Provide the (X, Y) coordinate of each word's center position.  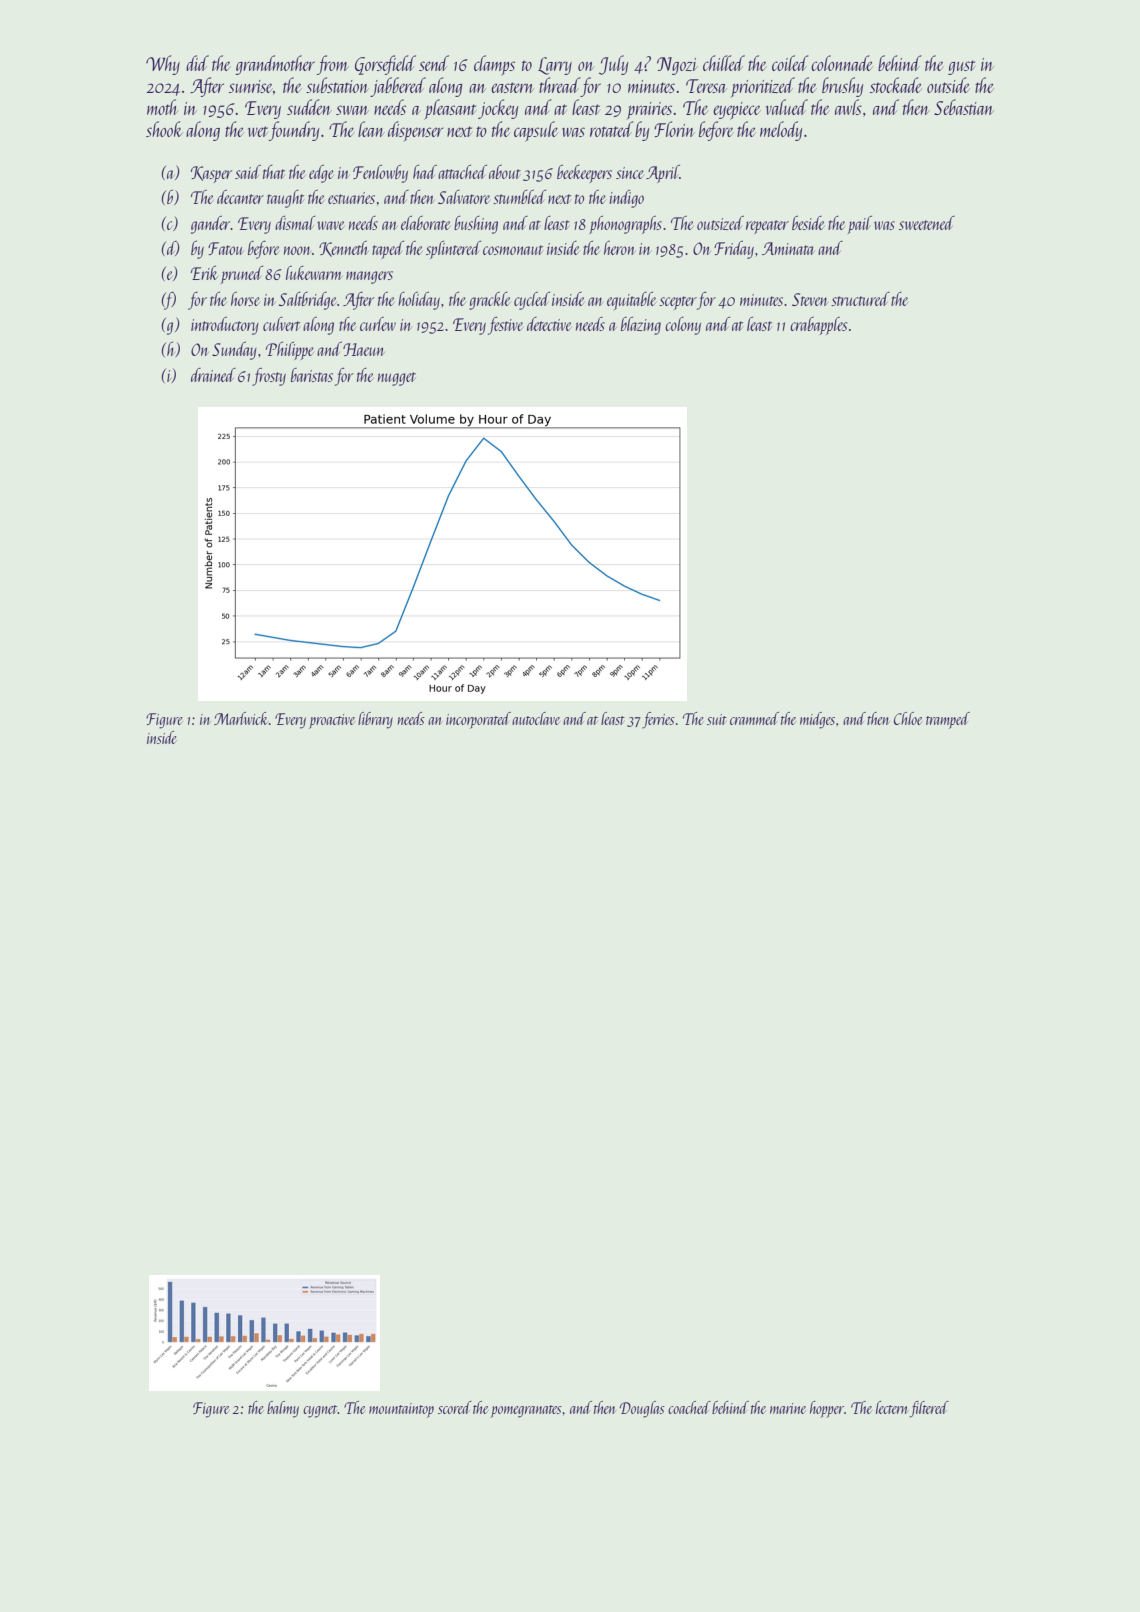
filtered (929, 1409)
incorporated (478, 720)
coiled (790, 63)
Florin (674, 129)
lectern (892, 1407)
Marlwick (241, 718)
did (197, 63)
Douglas (642, 1409)
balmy (283, 1409)
